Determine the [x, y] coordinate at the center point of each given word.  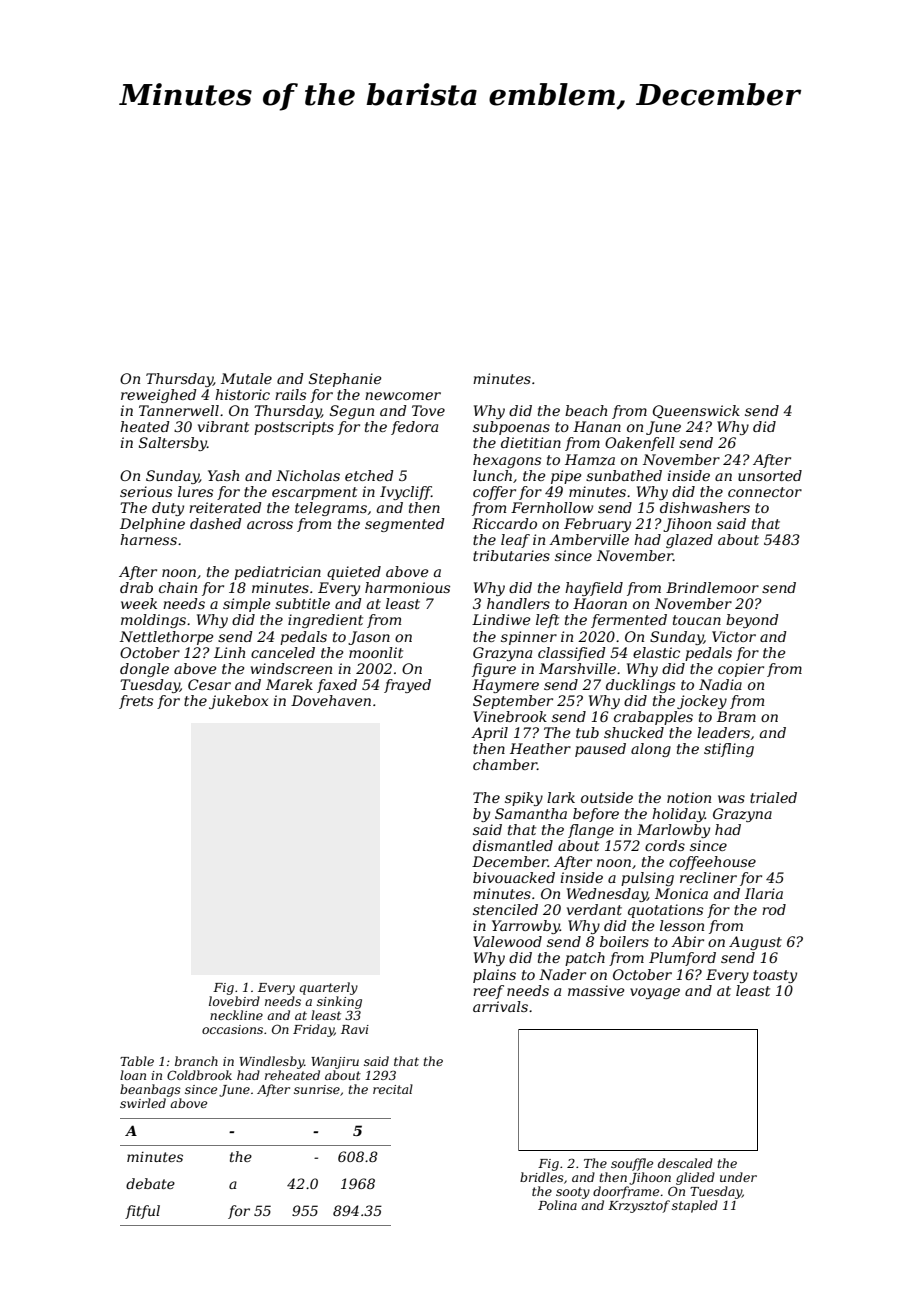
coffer [494, 493]
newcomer [403, 396]
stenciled [505, 909]
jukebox [238, 702]
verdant [594, 909]
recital [393, 1089]
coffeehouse [712, 863]
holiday [678, 815]
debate [150, 1183]
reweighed [159, 396]
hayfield [594, 589]
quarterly [328, 988]
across [270, 525]
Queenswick [696, 412]
